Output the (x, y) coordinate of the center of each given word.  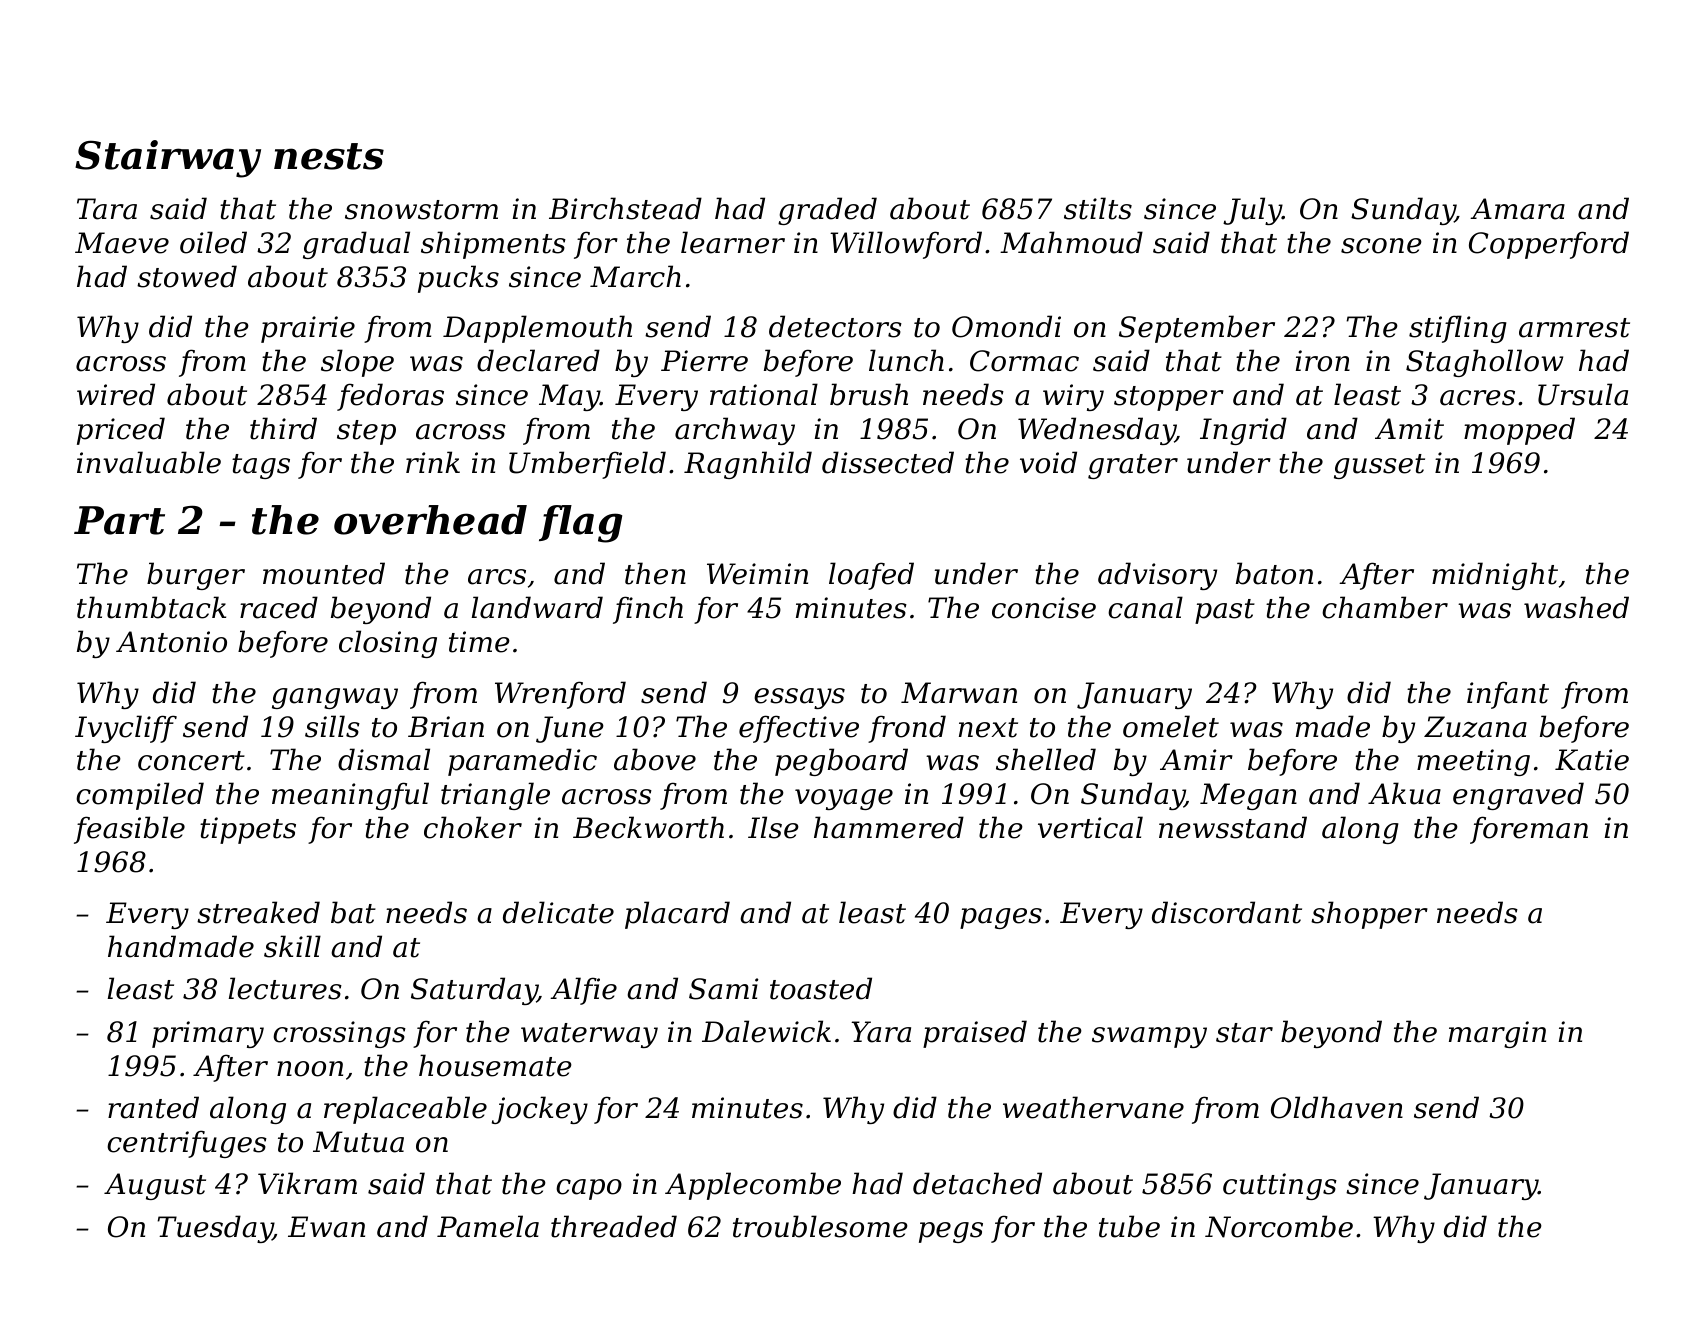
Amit (1409, 429)
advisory (1157, 576)
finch (648, 610)
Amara (1517, 209)
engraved (1518, 796)
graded (827, 211)
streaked (258, 912)
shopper (1369, 915)
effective (799, 729)
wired (116, 394)
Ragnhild (748, 465)
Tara (107, 209)
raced (279, 607)
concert (191, 761)
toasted (821, 988)
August (155, 1186)
